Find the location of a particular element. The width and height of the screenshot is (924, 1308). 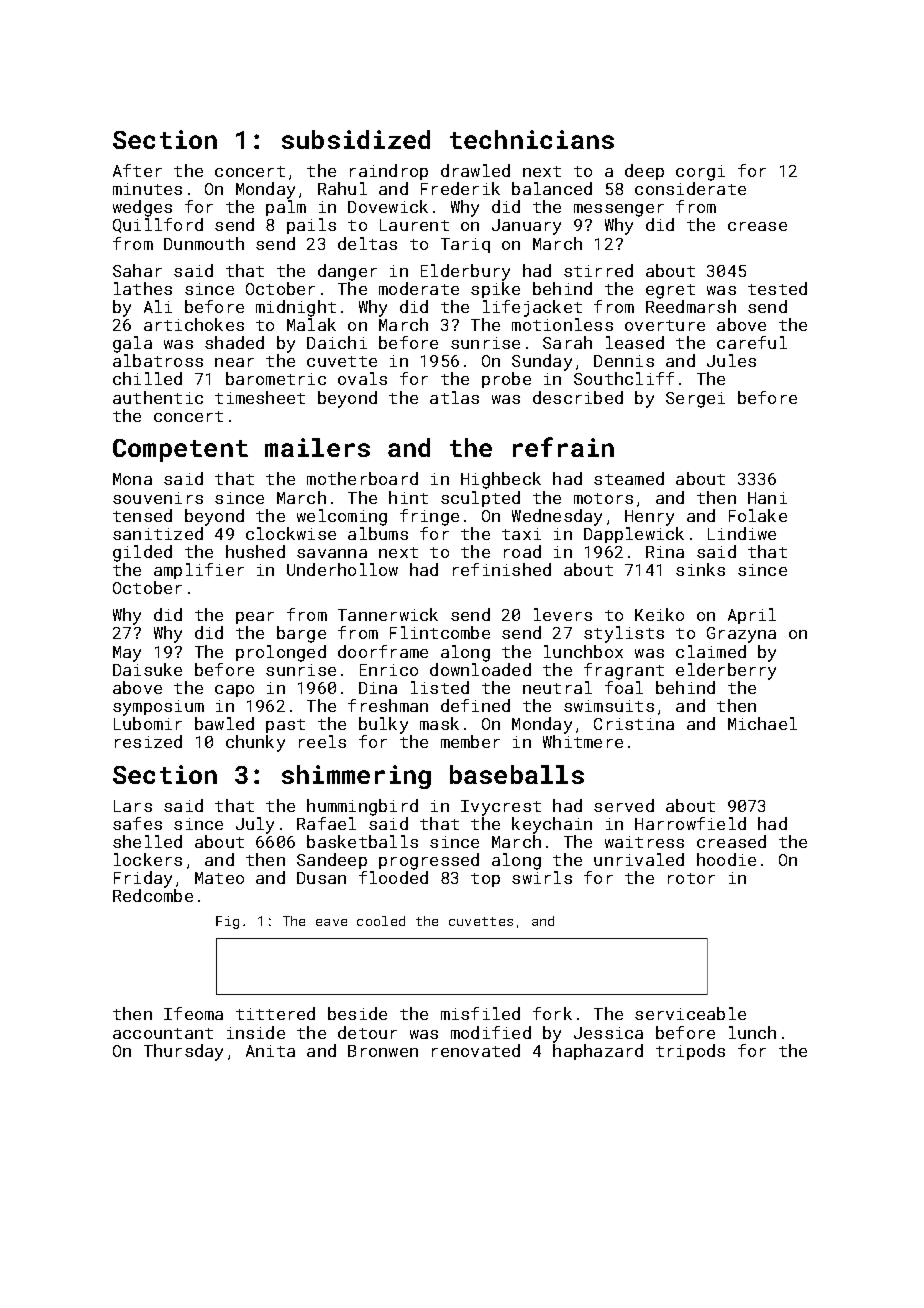

Flintcombe is located at coordinates (440, 632).
